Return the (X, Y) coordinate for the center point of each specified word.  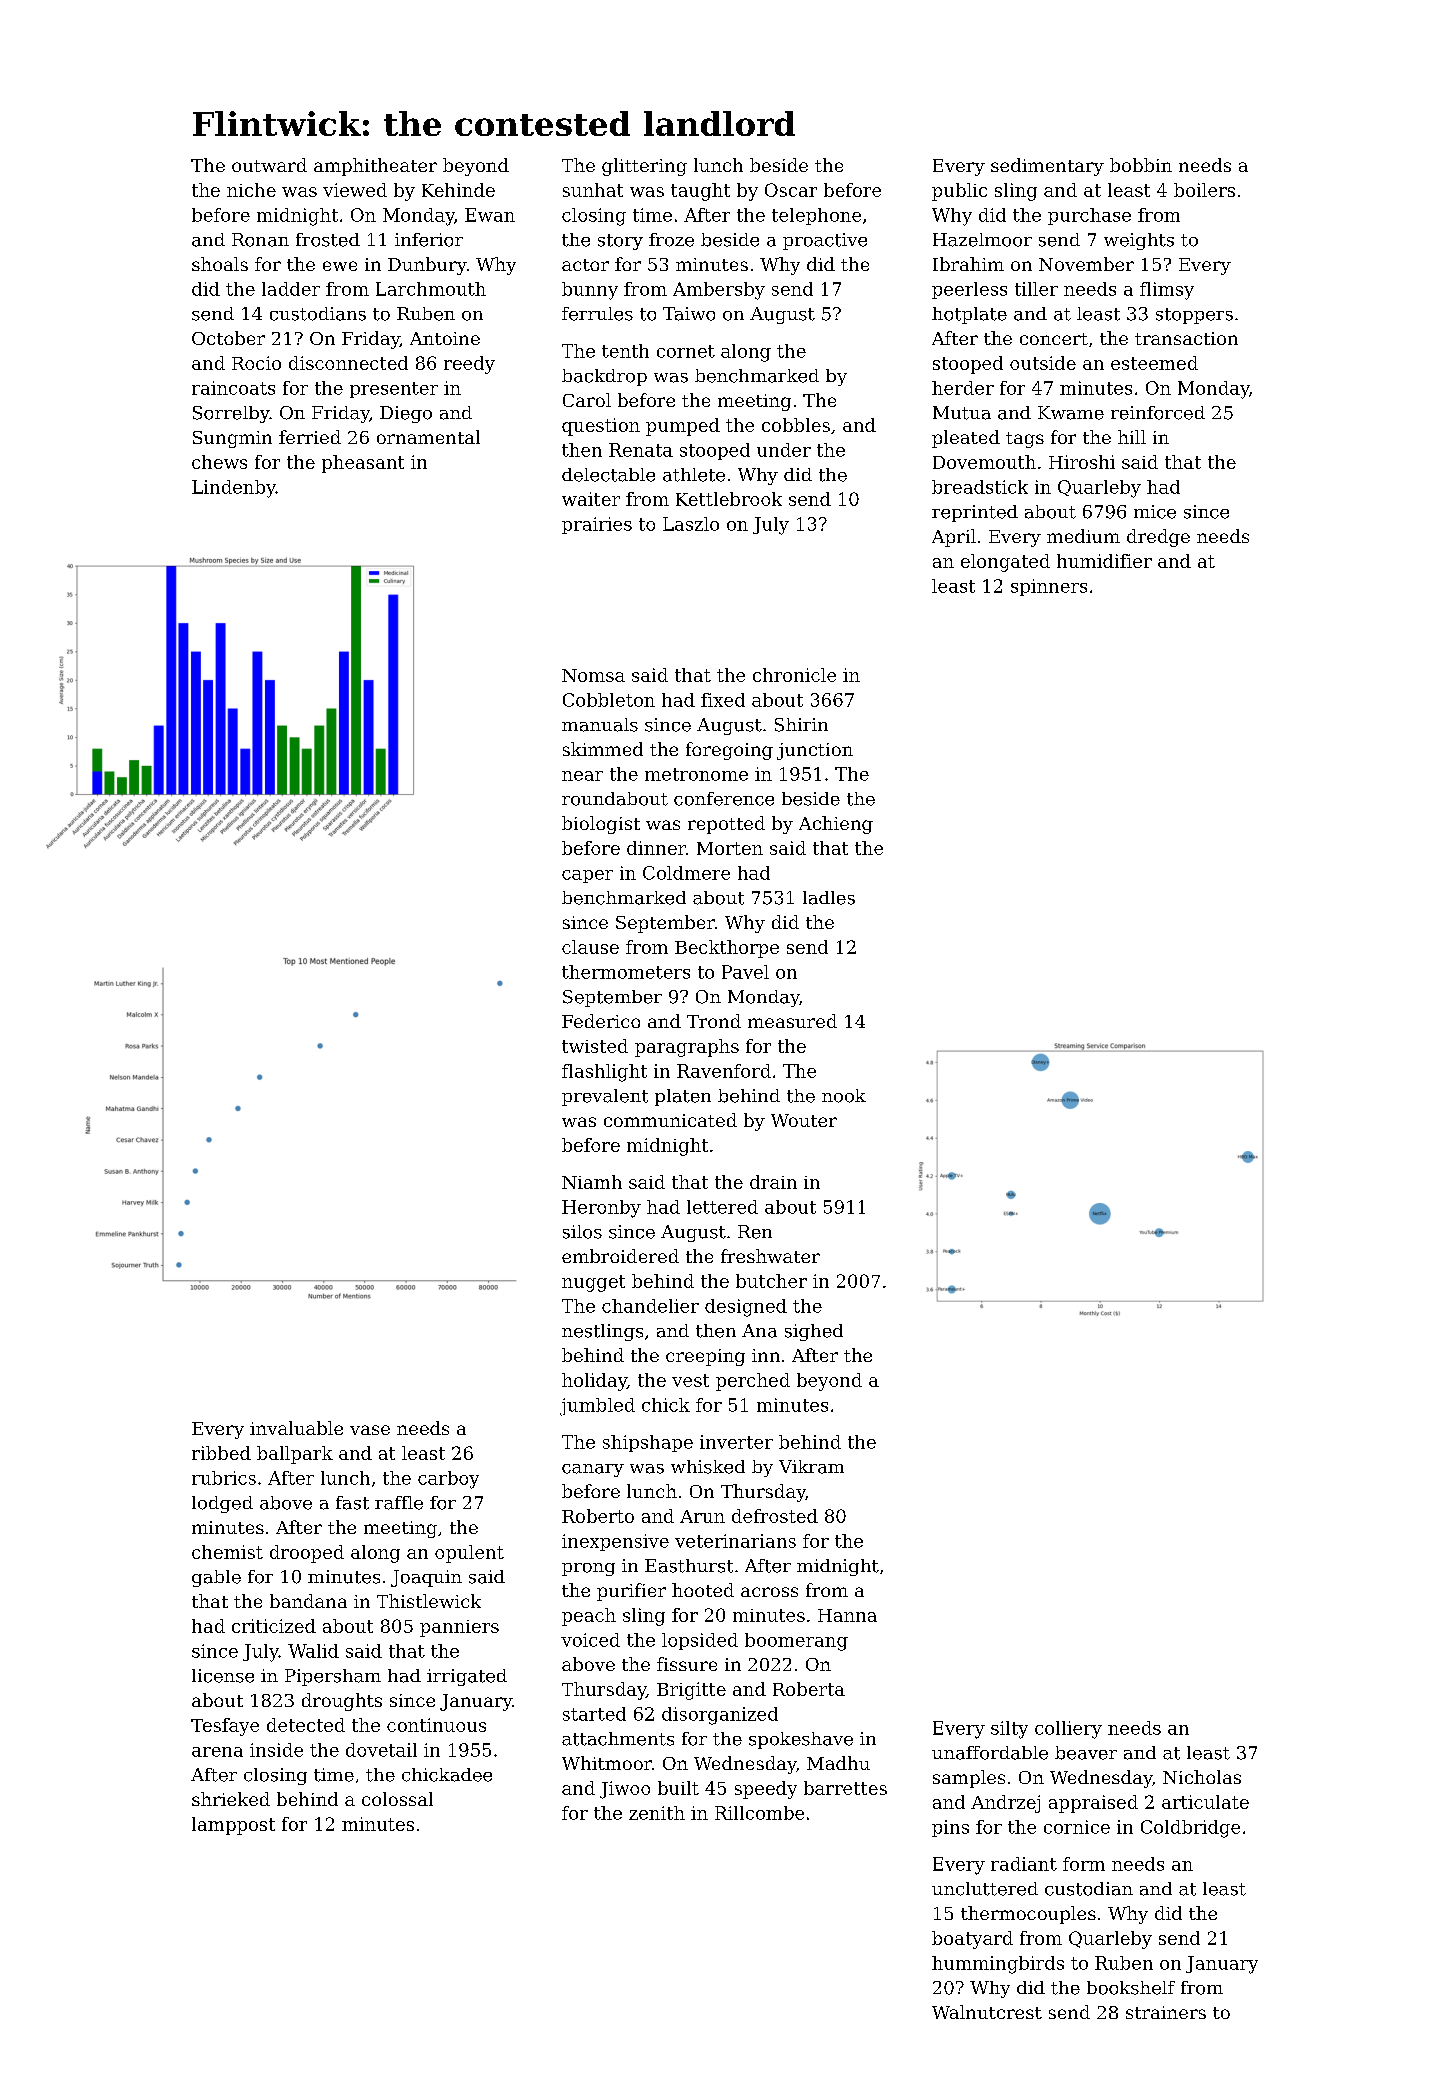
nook (844, 1096)
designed (746, 1308)
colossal (397, 1799)
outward (269, 165)
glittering (644, 167)
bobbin (1141, 165)
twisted (595, 1046)
